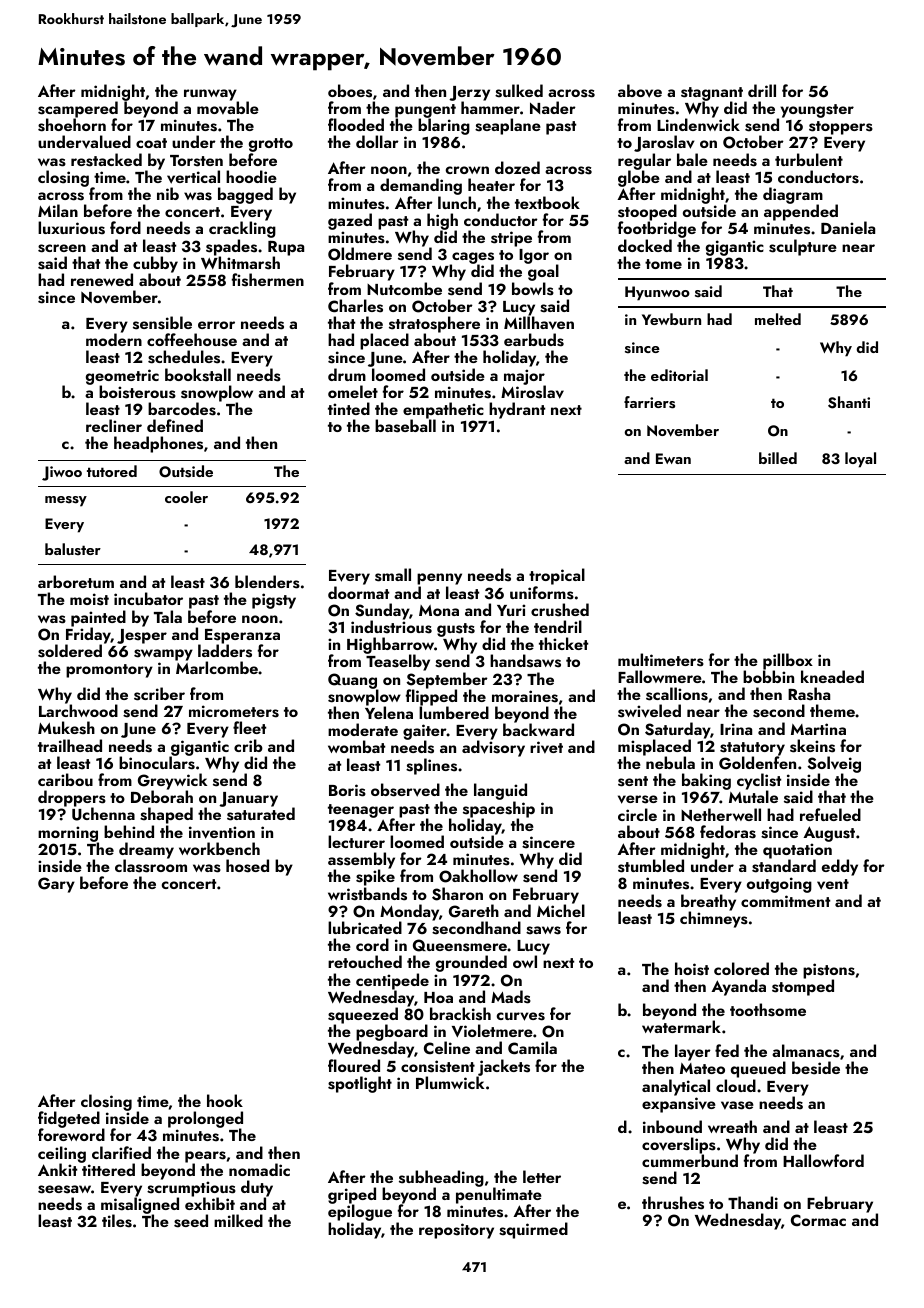 The height and width of the document is (1308, 924). What do you see at coordinates (245, 195) in the document?
I see `bagged` at bounding box center [245, 195].
